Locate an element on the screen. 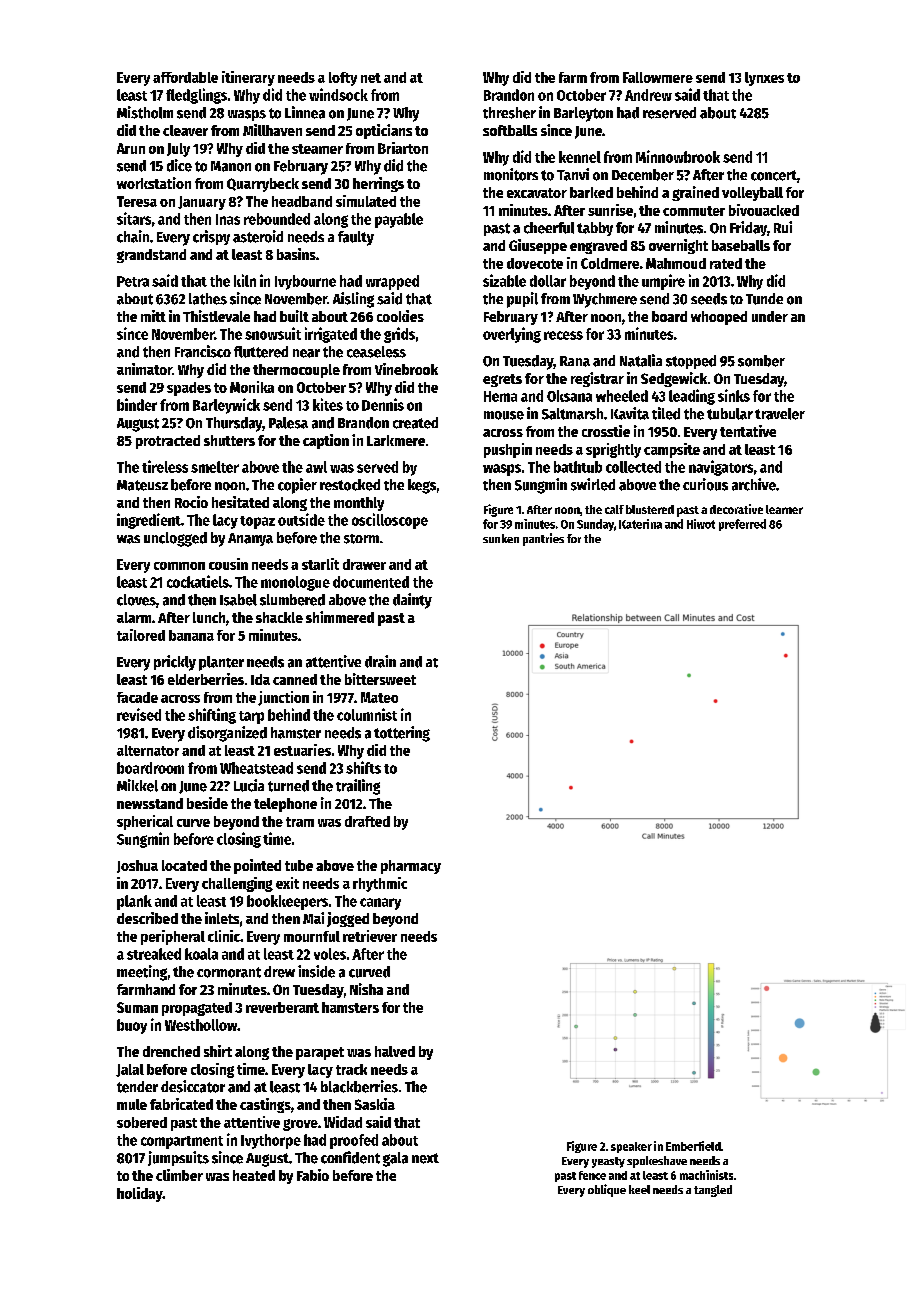  tottering is located at coordinates (402, 734).
